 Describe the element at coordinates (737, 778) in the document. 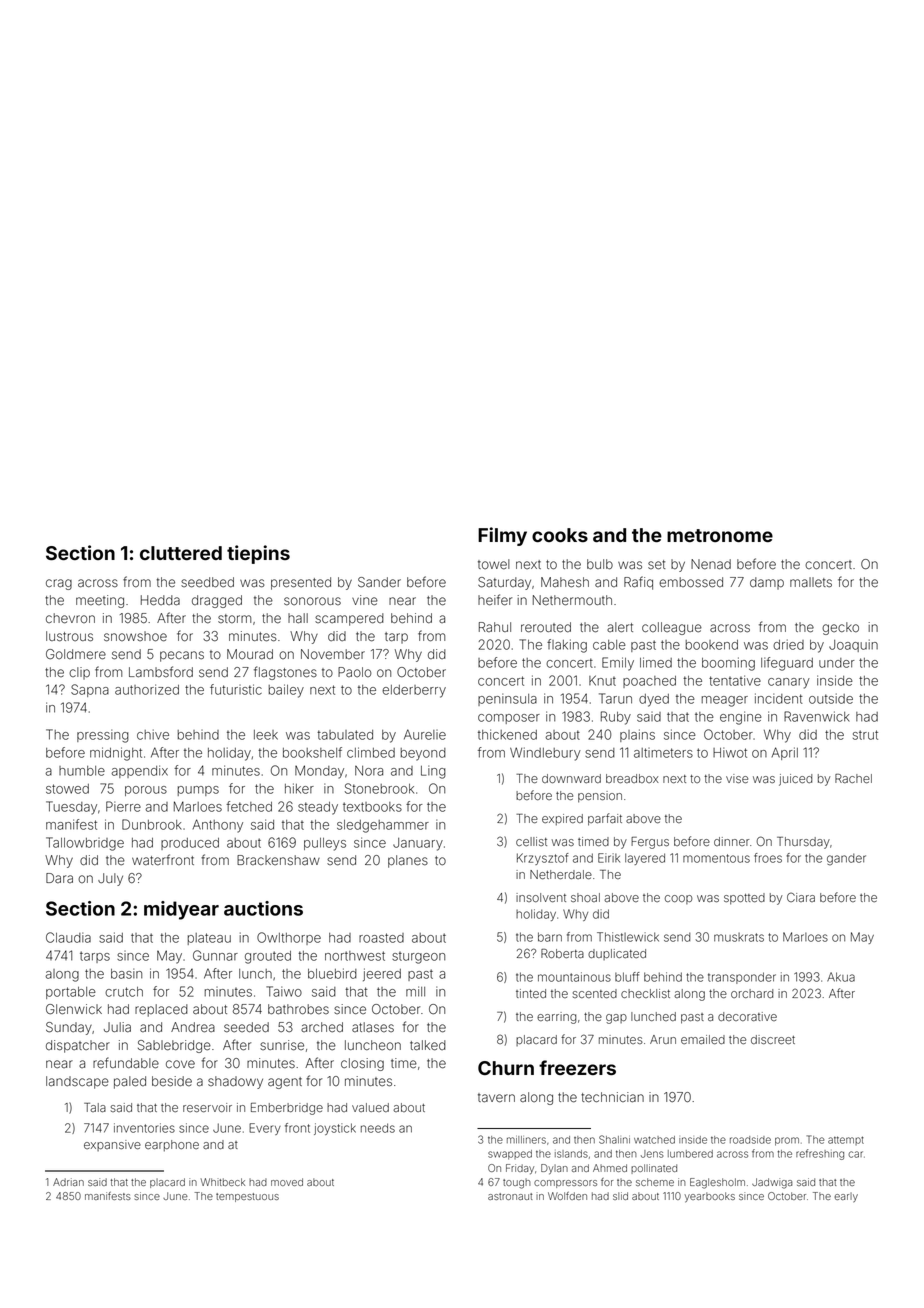

I see `vise` at that location.
